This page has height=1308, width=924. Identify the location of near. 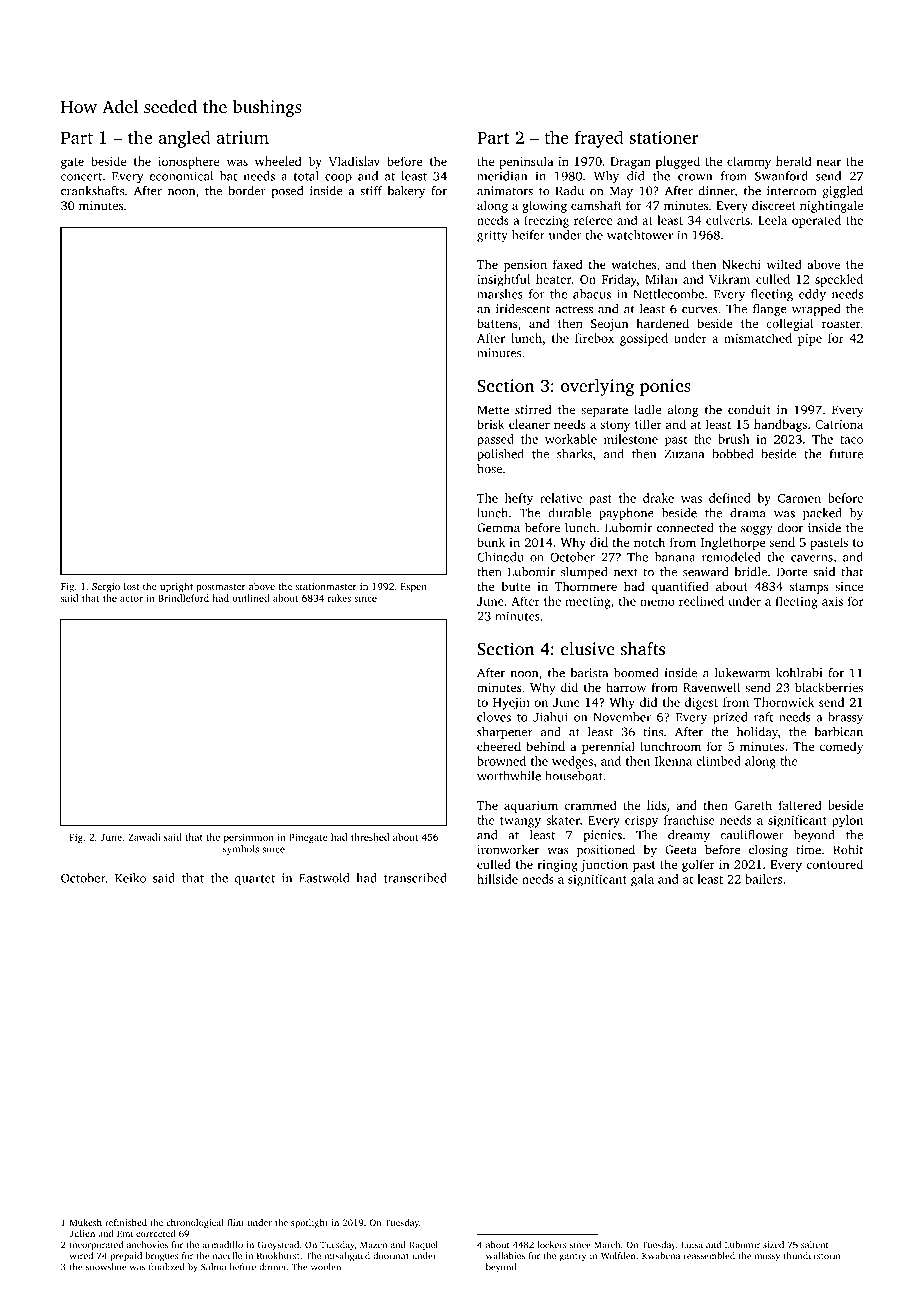
(828, 162).
